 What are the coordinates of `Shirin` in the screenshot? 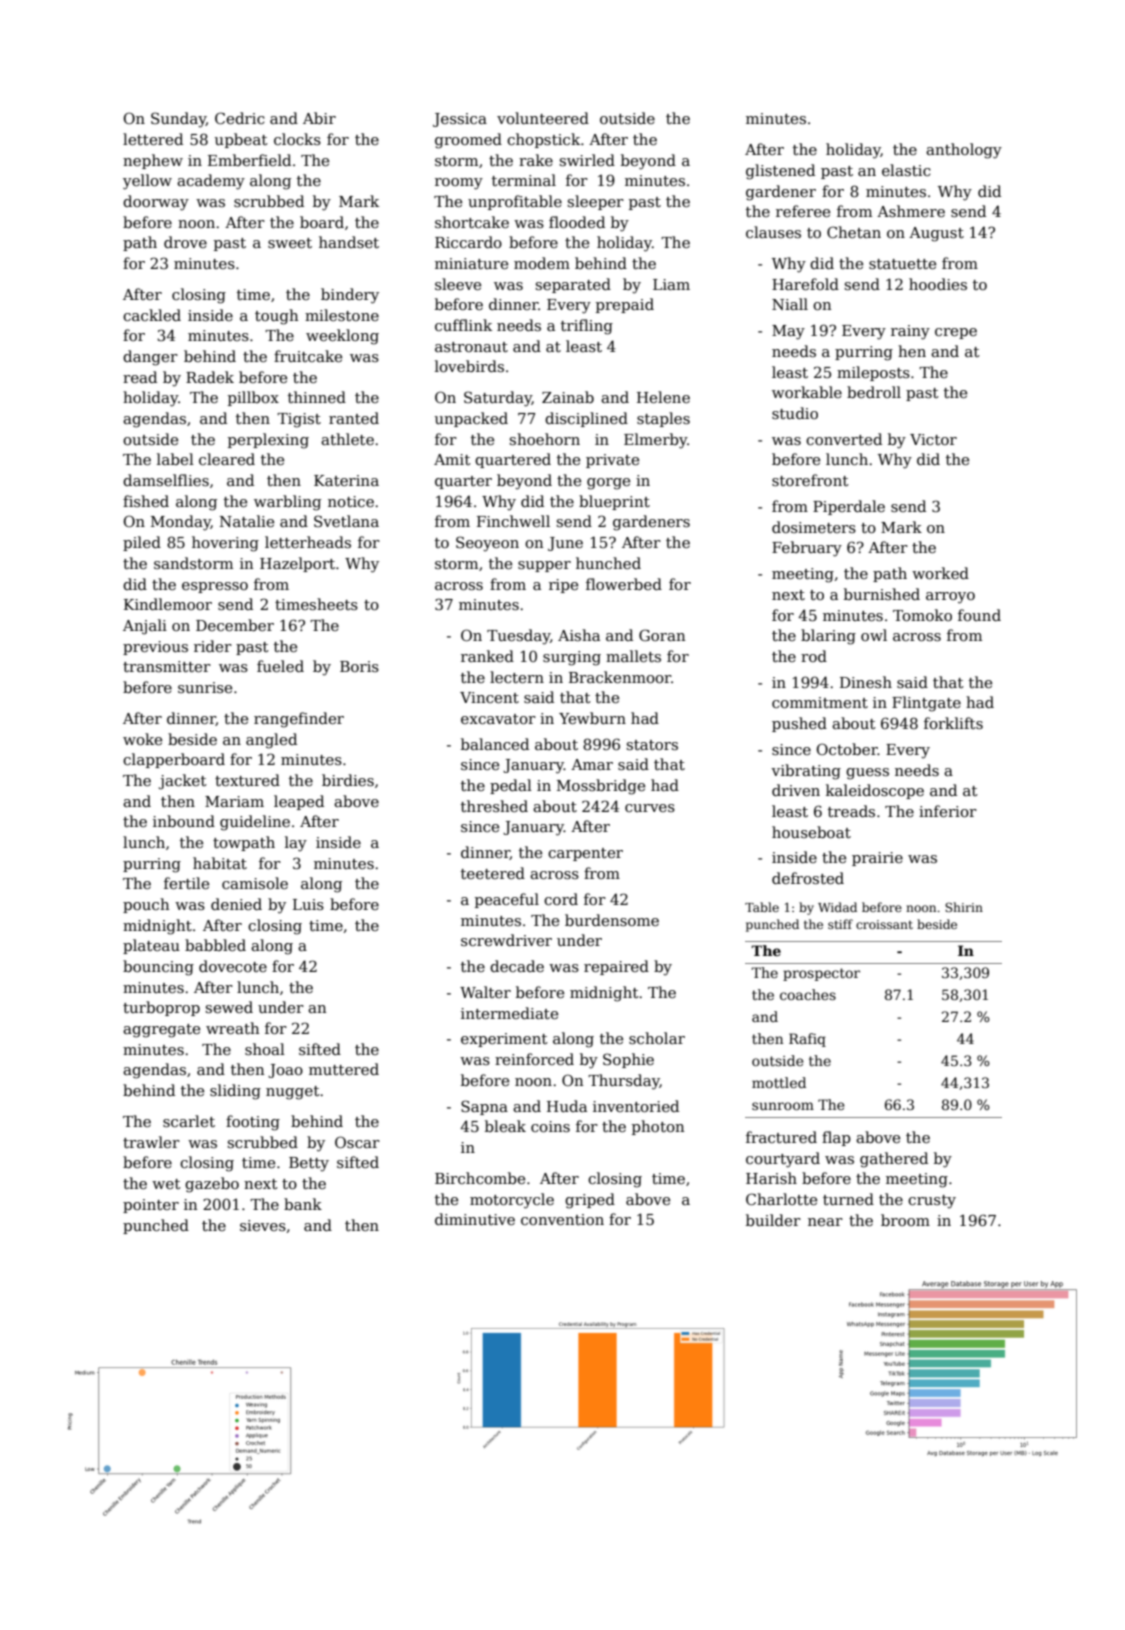 It's located at (964, 907).
